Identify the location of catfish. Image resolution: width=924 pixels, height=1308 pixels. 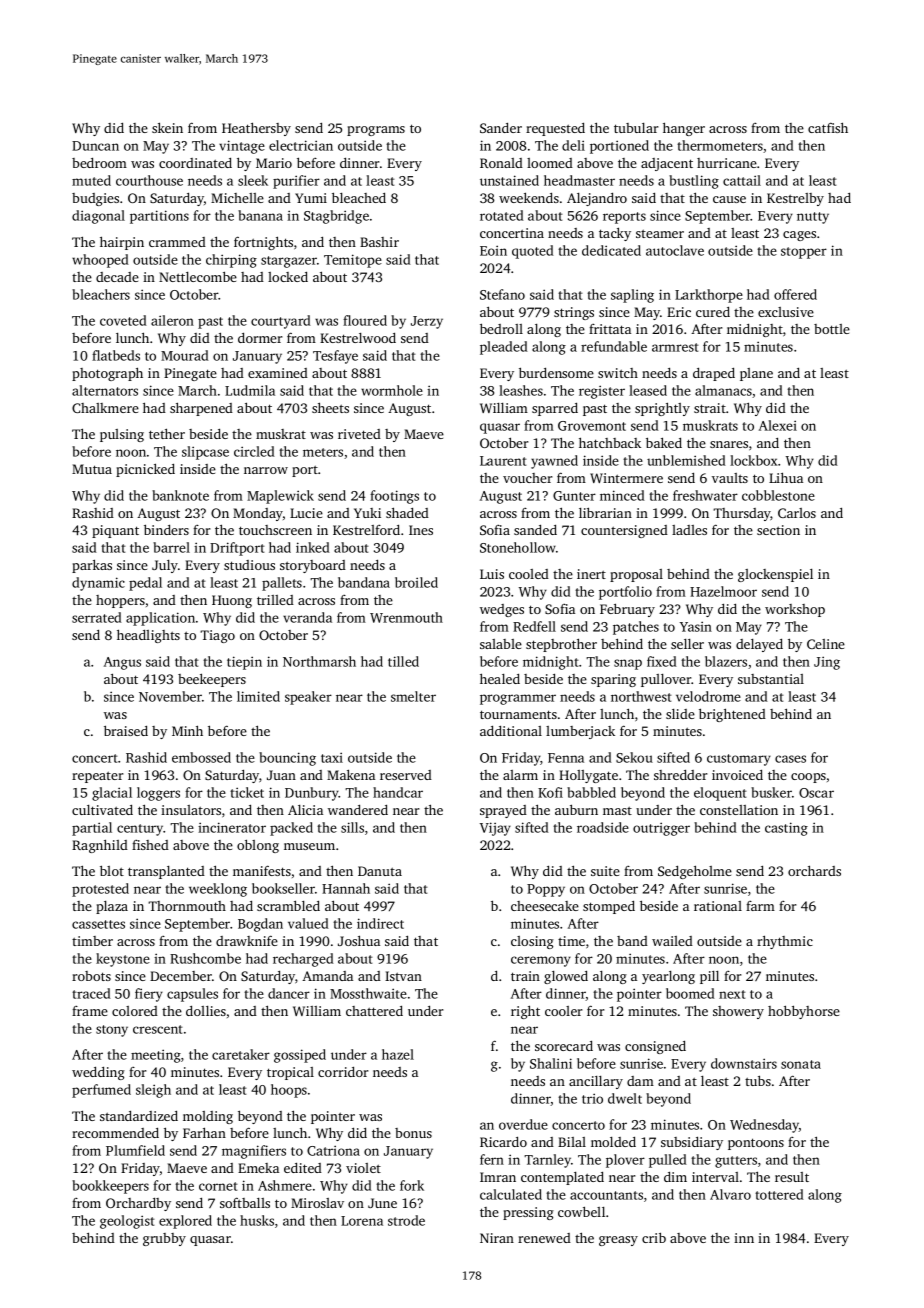
(828, 127).
